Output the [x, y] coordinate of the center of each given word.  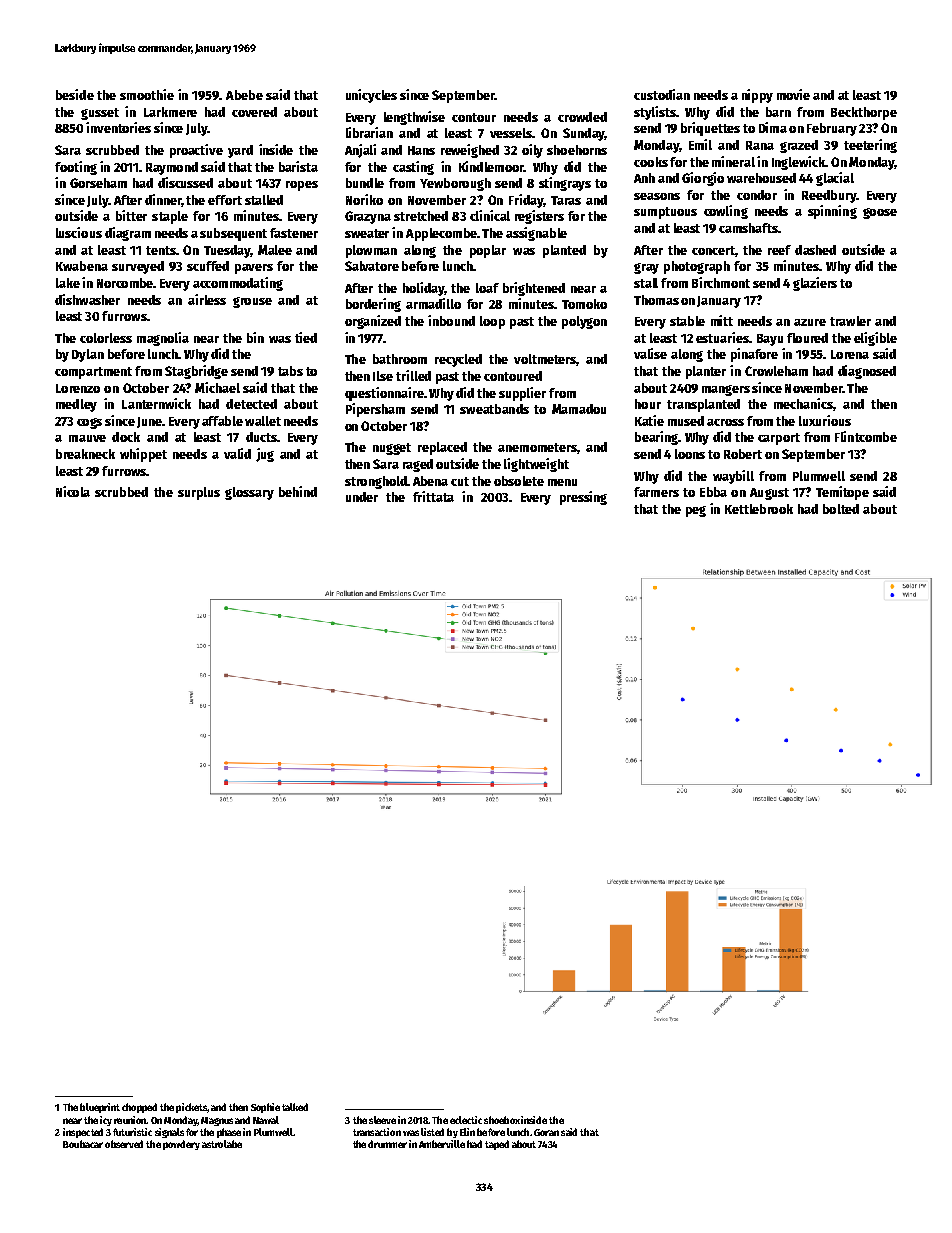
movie [793, 94]
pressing [583, 498]
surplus [199, 493]
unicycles [371, 96]
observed [124, 1144]
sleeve [382, 1120]
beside [75, 94]
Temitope [842, 493]
